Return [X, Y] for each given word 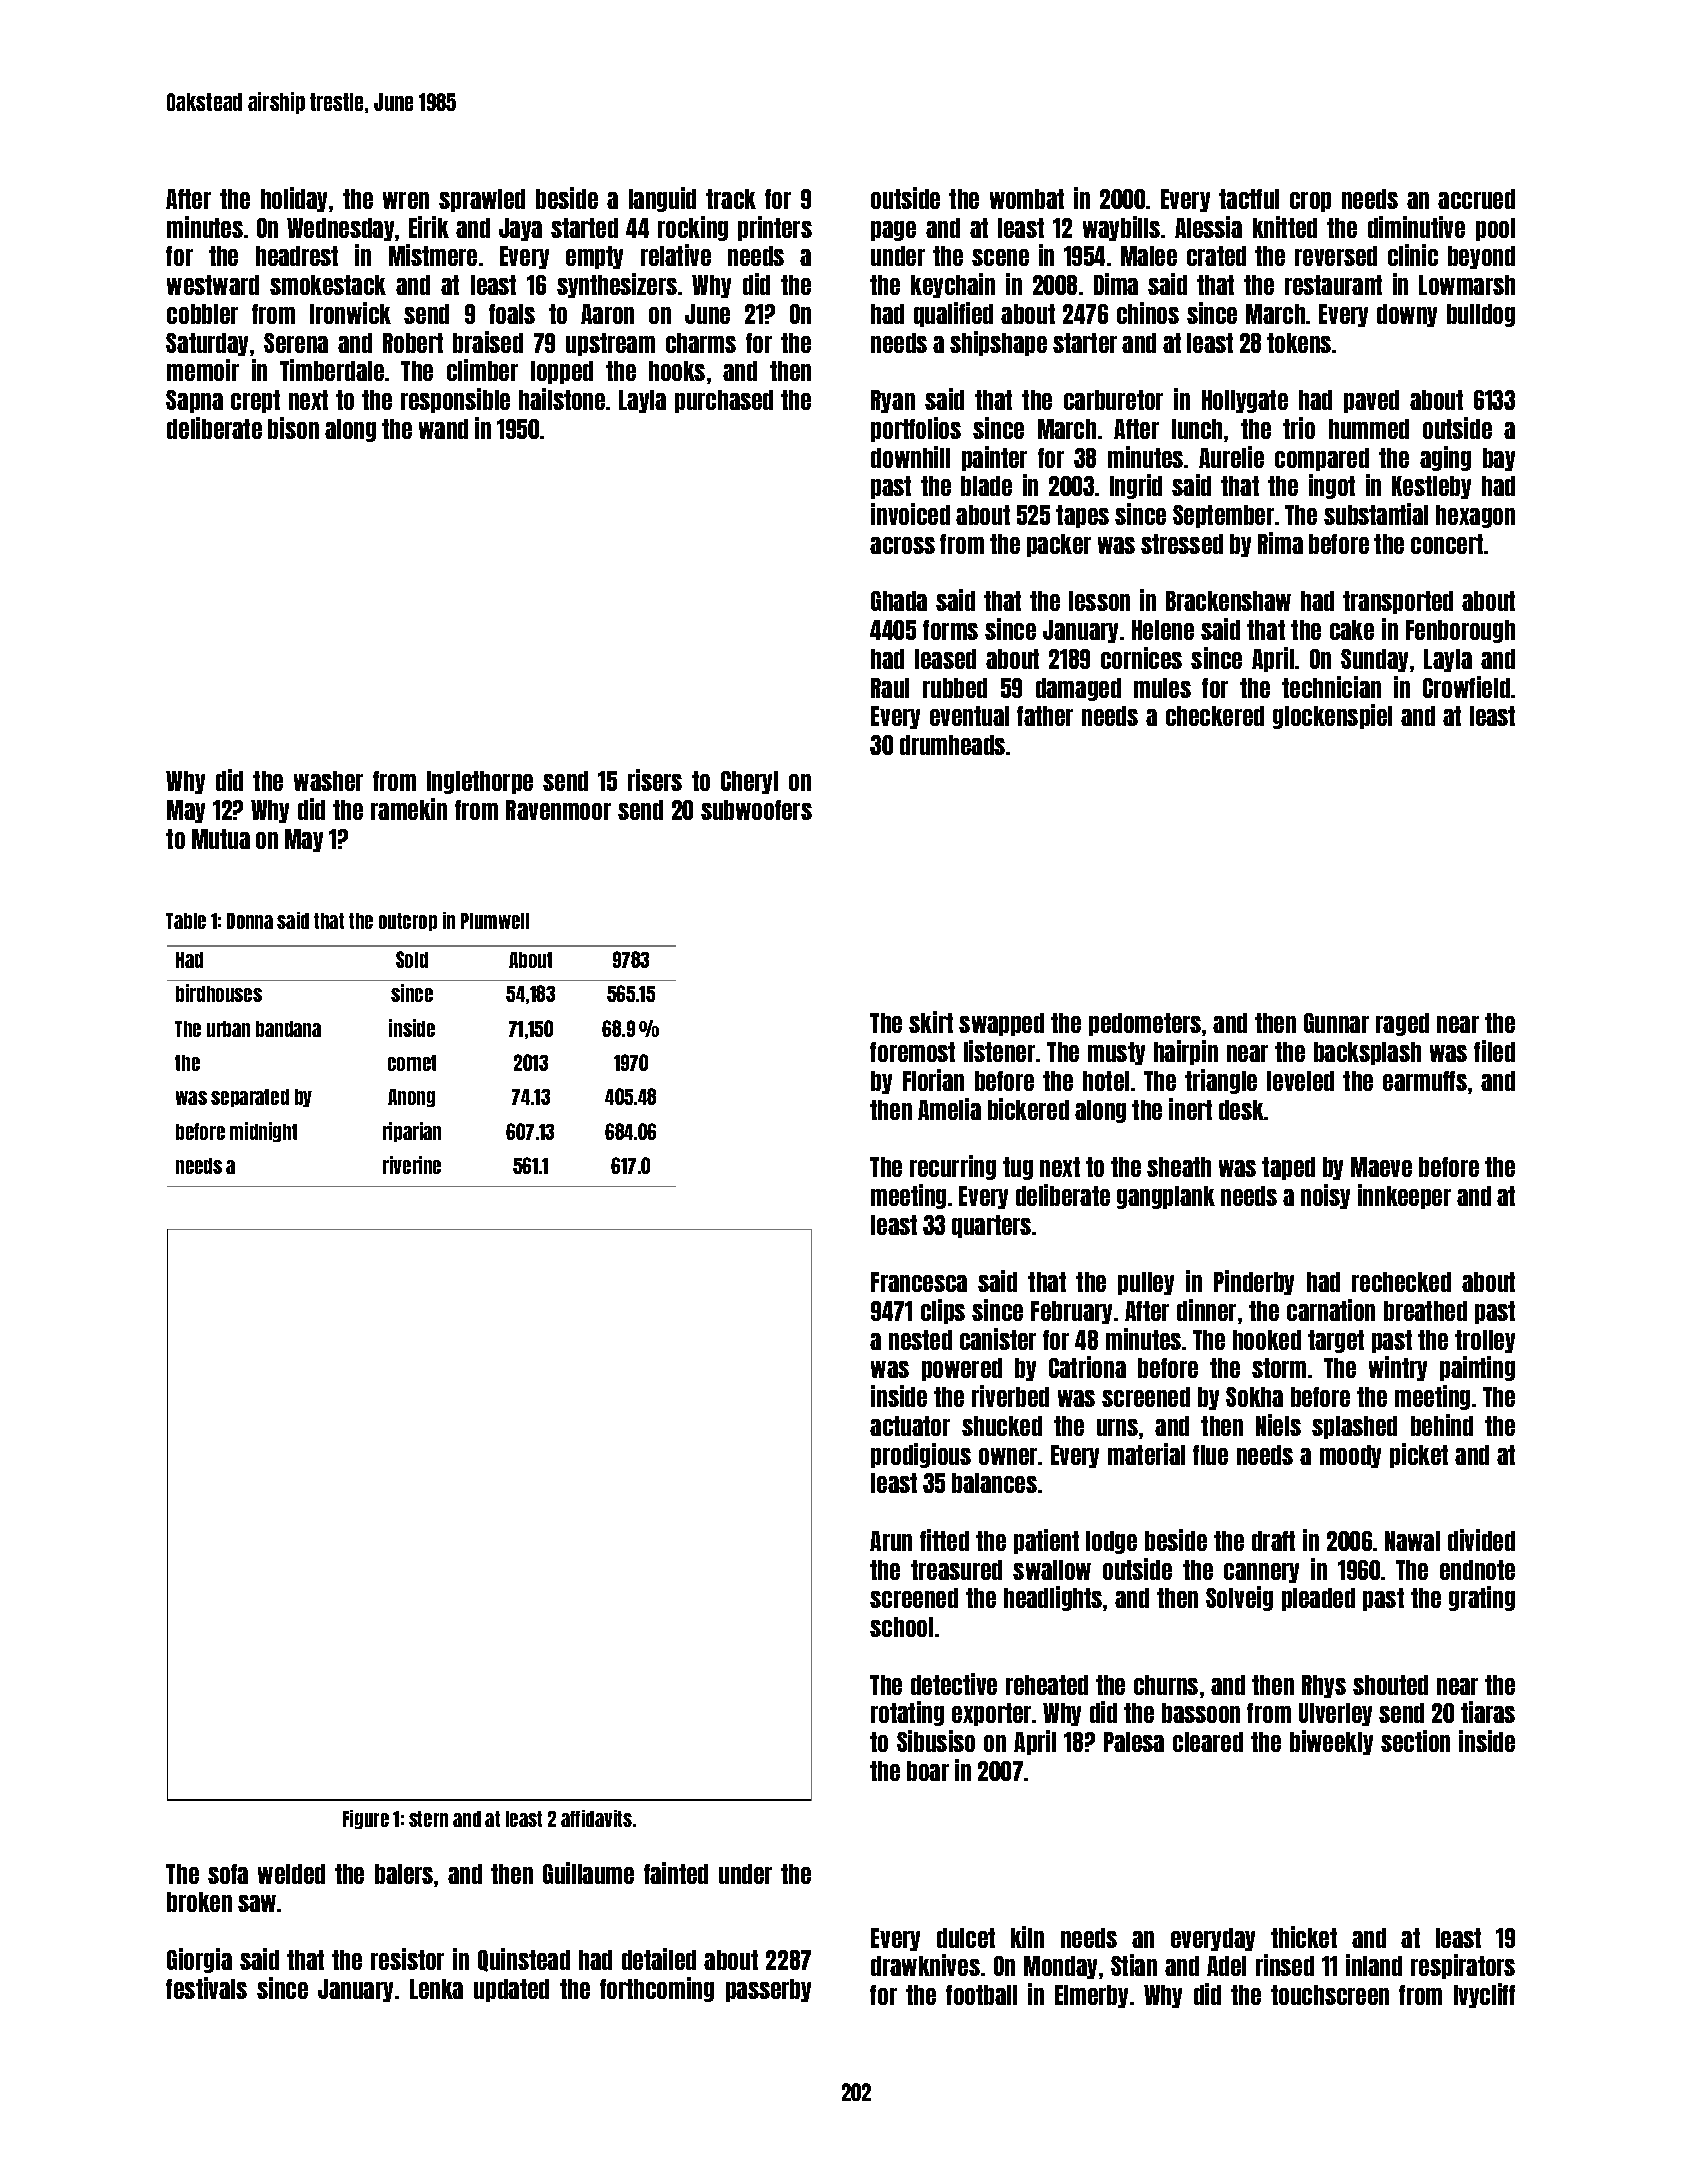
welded [291, 1874]
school [901, 1627]
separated [250, 1098]
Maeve [1381, 1167]
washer [328, 781]
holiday [294, 199]
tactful [1249, 199]
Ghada [899, 601]
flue [1210, 1455]
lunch [1197, 429]
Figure [366, 1819]
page [893, 231]
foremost [912, 1052]
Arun [891, 1541]
